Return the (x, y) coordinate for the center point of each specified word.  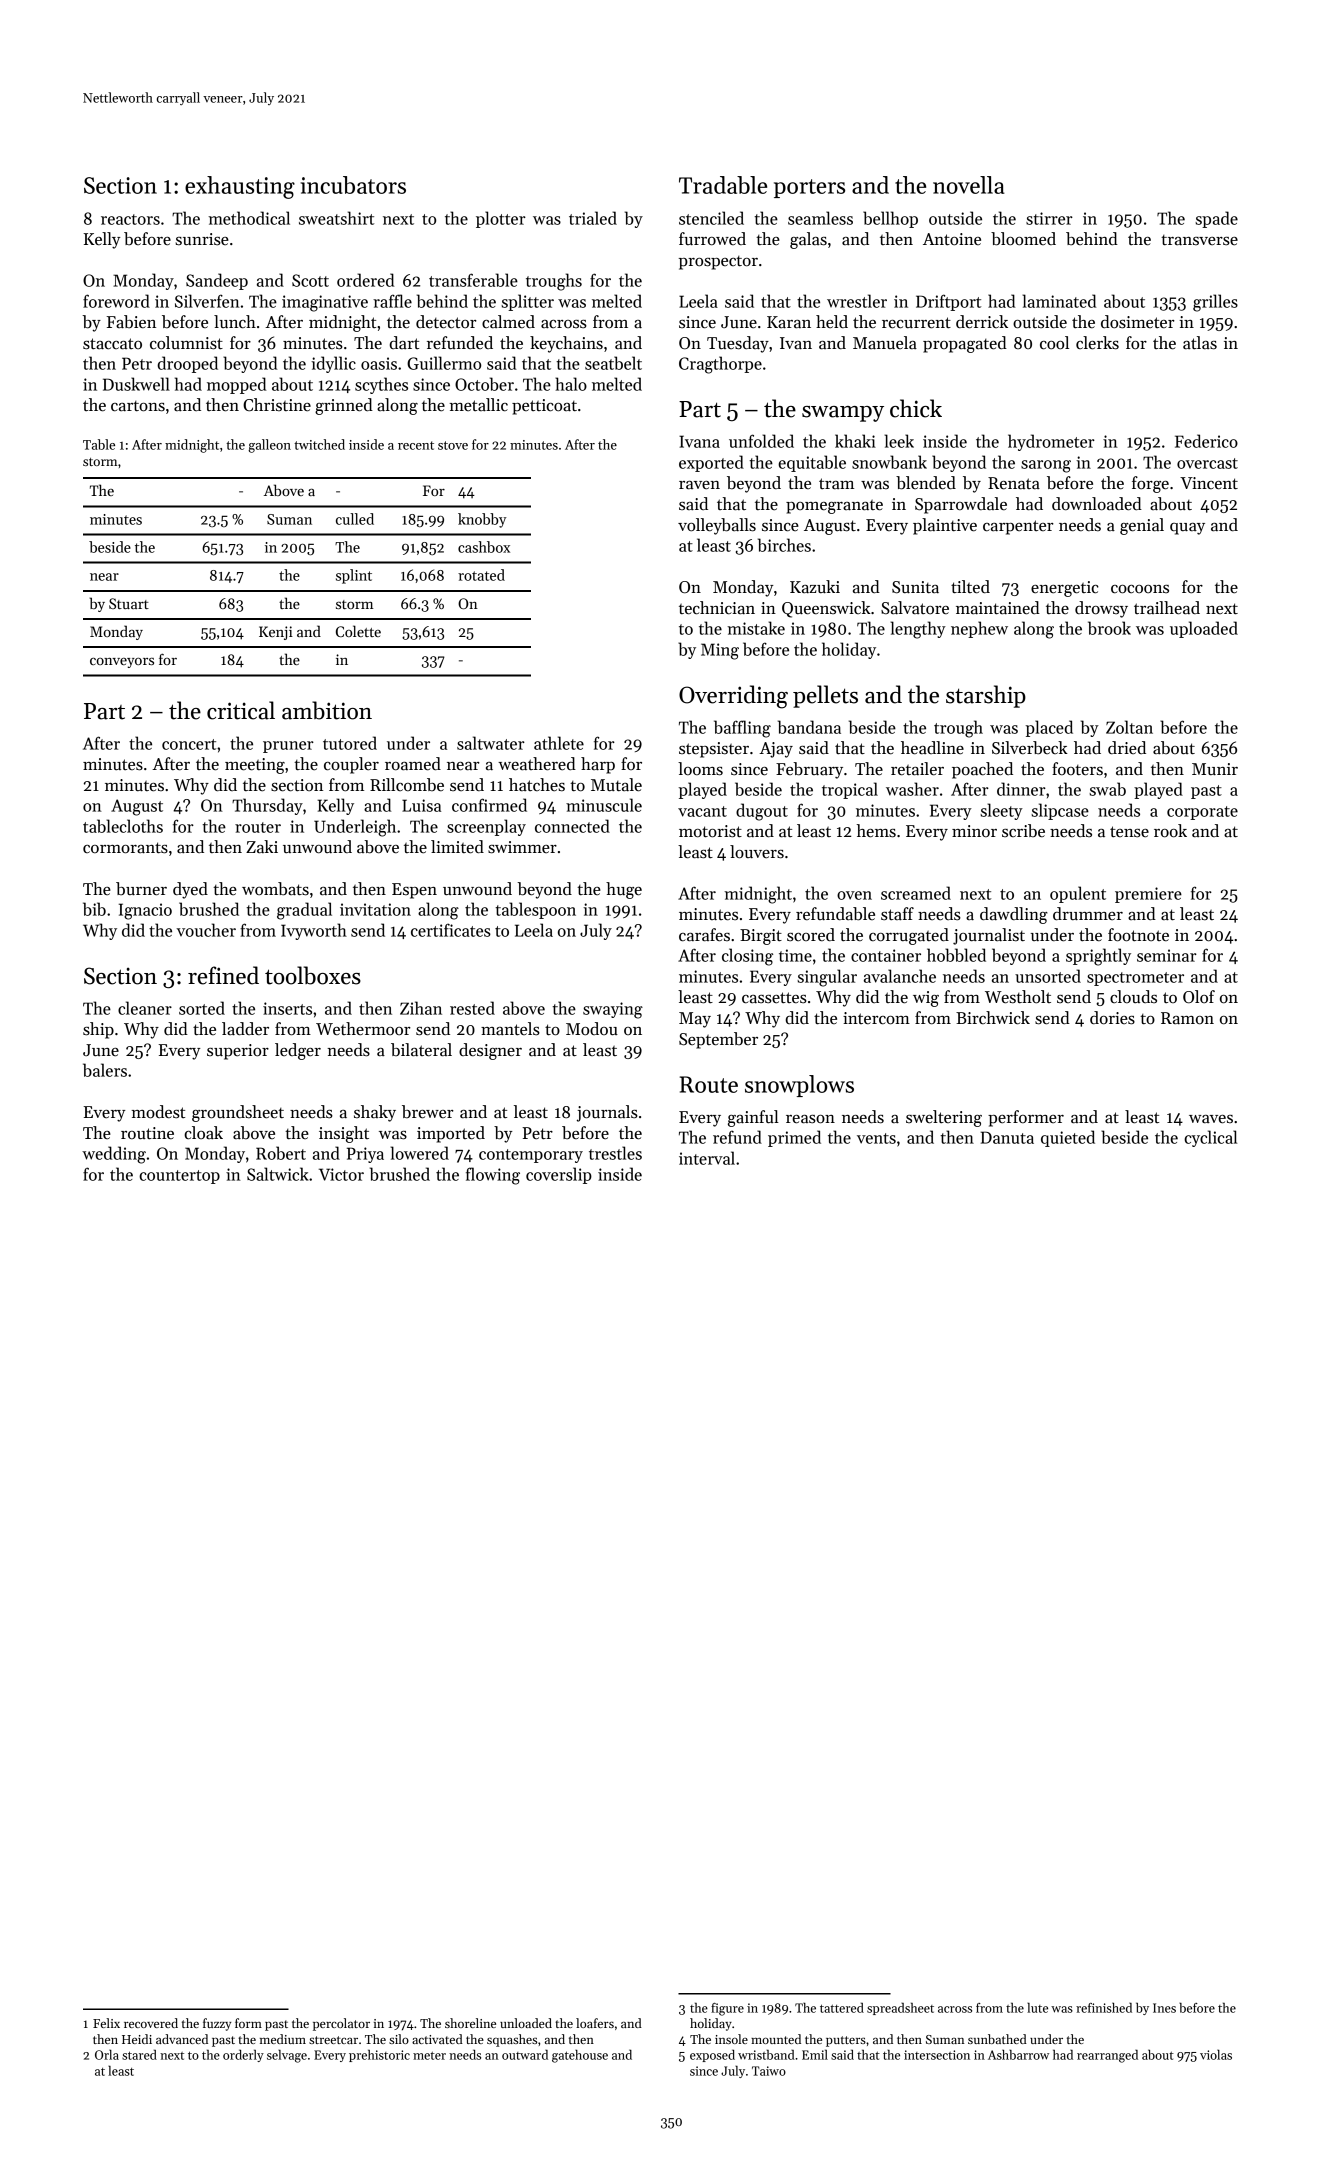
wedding (114, 1155)
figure (727, 2009)
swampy (843, 414)
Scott (310, 280)
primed (794, 1138)
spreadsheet (900, 2008)
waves (1211, 1119)
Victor (341, 1174)
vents (876, 1138)
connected (572, 826)
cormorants (125, 848)
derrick (982, 322)
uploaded (1204, 629)
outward (525, 2054)
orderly (243, 2055)
